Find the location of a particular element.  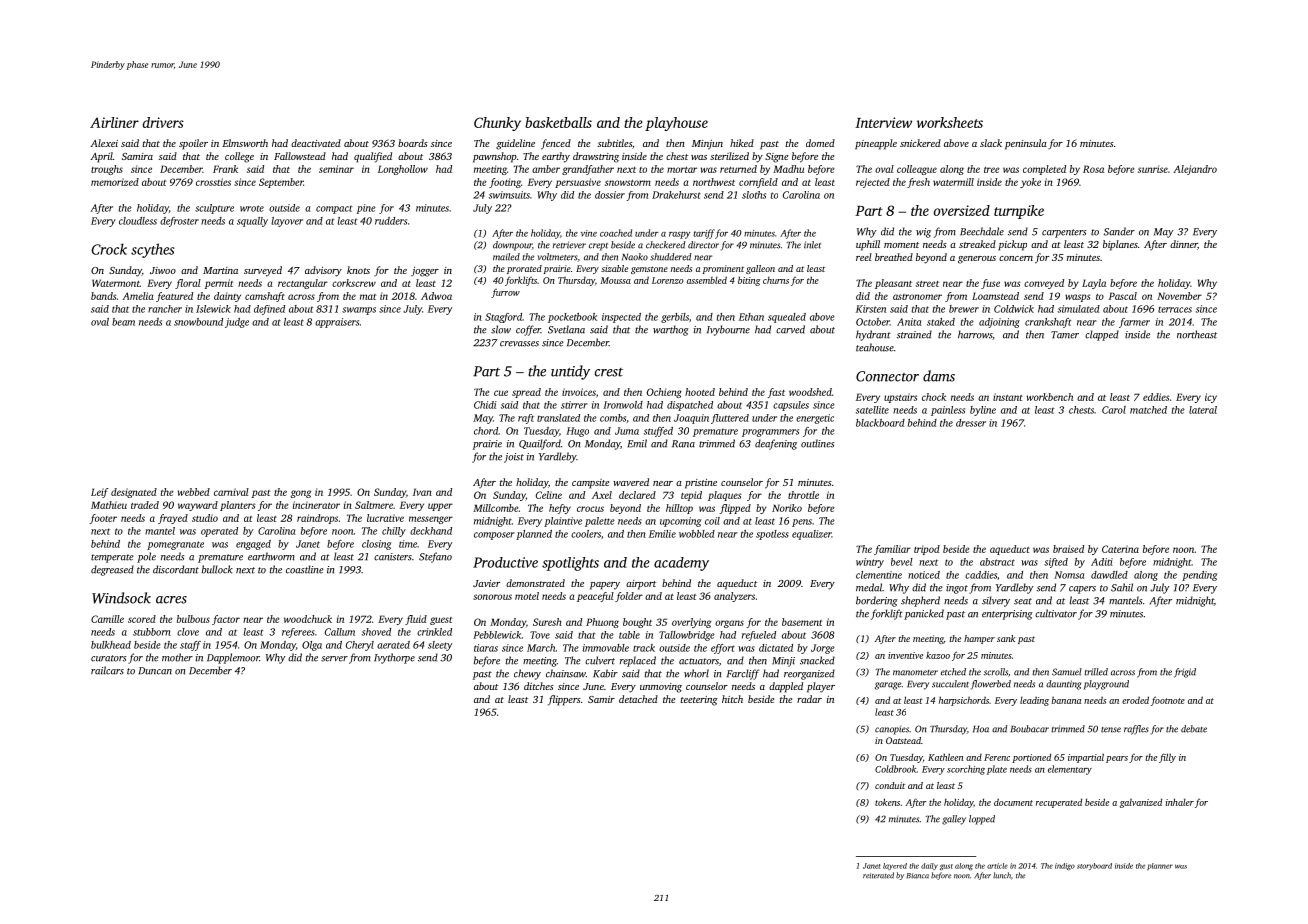

Kathleen is located at coordinates (945, 757).
